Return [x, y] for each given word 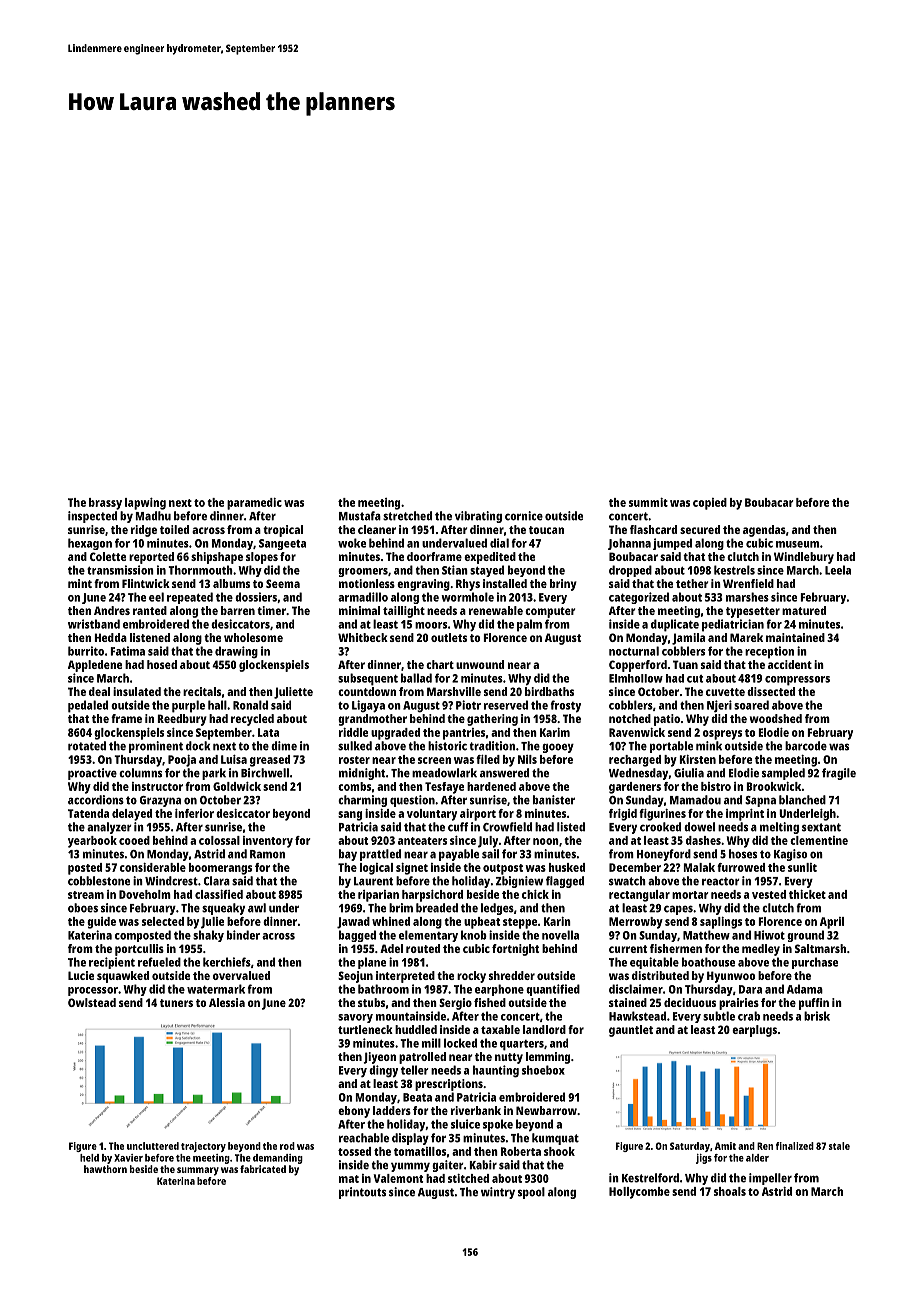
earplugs [754, 1031]
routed [423, 948]
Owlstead [92, 1002]
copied [710, 504]
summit [648, 502]
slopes [262, 558]
